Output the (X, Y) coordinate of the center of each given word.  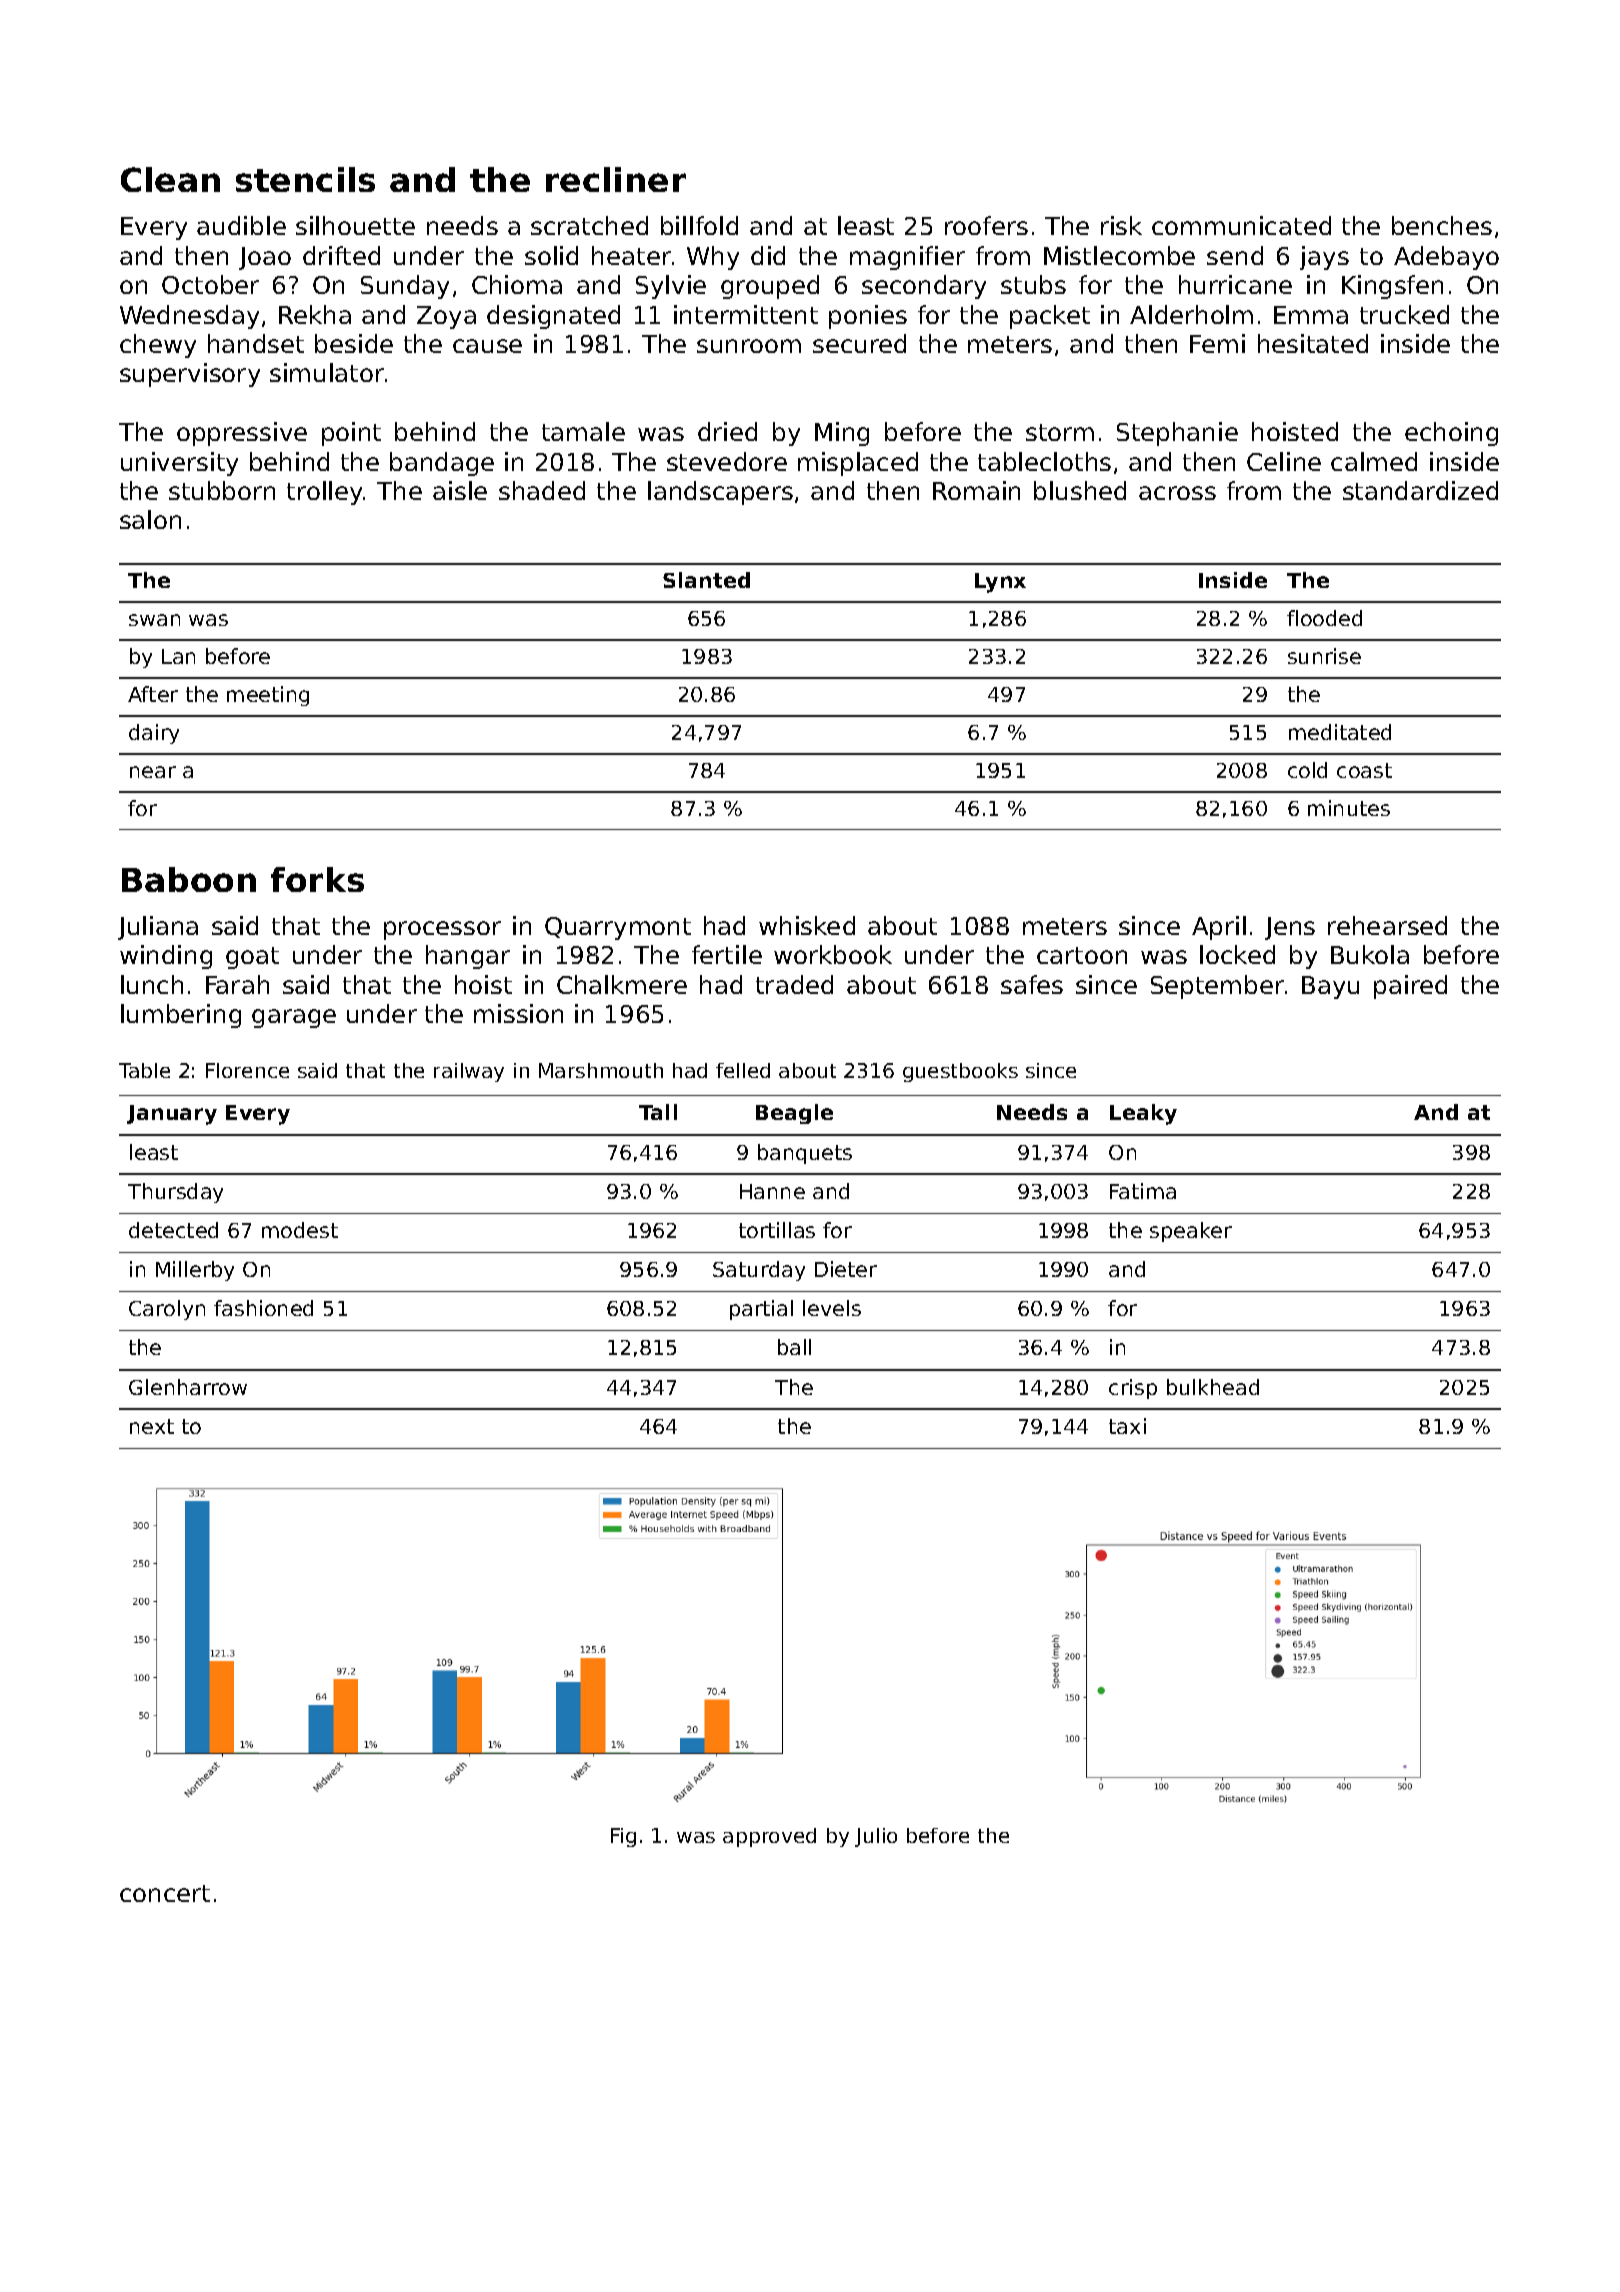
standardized (1420, 490)
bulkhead (1213, 1387)
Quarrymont (618, 928)
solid (551, 255)
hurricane (1235, 284)
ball (794, 1347)
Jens (1290, 928)
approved (769, 1837)
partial (761, 1310)
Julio (876, 1837)
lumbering (181, 1016)
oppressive (242, 434)
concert (165, 1893)
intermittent (746, 314)
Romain (976, 490)
